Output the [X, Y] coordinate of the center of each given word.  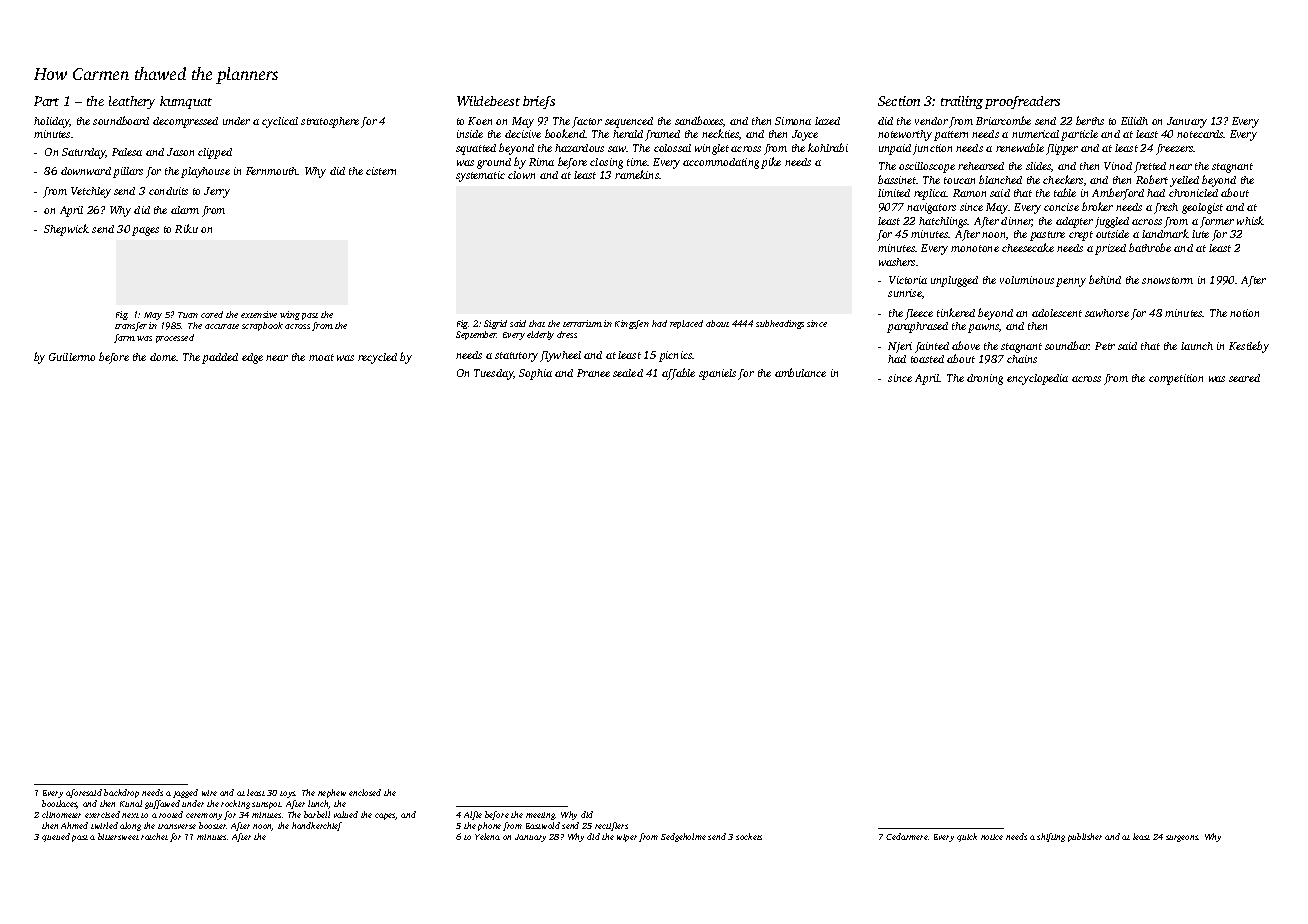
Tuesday [493, 374]
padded [220, 358]
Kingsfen [632, 324]
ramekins [637, 174]
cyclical [280, 122]
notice [992, 837]
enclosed [365, 792]
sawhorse [1107, 313]
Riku [186, 228]
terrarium [582, 323]
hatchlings [943, 222]
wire [209, 793]
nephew [332, 793]
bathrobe [1150, 247]
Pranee [593, 373]
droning [985, 379]
